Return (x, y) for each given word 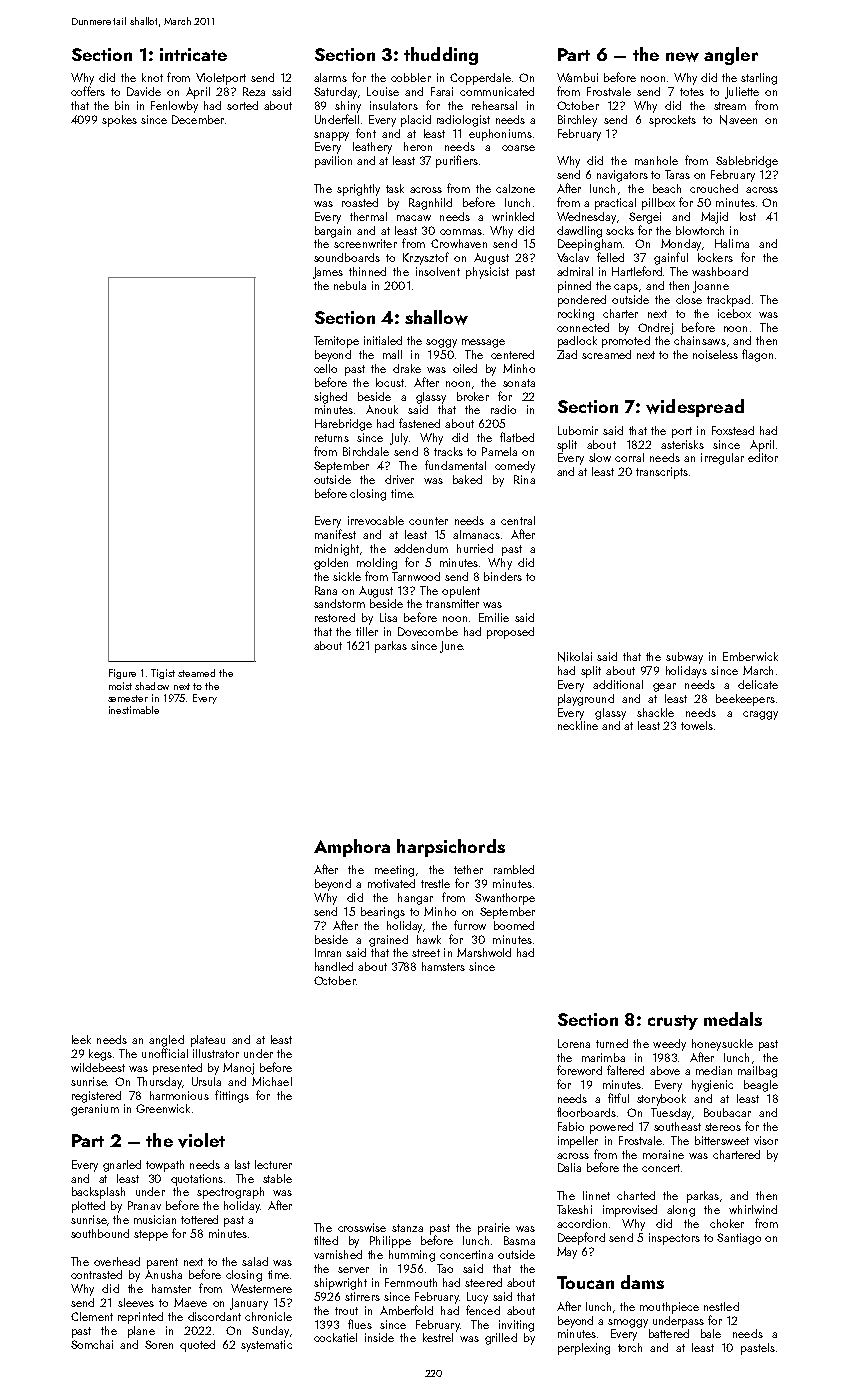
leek (81, 1039)
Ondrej (655, 329)
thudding (441, 56)
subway (684, 658)
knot (152, 77)
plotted (88, 1207)
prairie (494, 1229)
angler (731, 56)
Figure (122, 674)
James (328, 273)
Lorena (574, 1043)
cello (325, 368)
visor (766, 1140)
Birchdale (366, 451)
